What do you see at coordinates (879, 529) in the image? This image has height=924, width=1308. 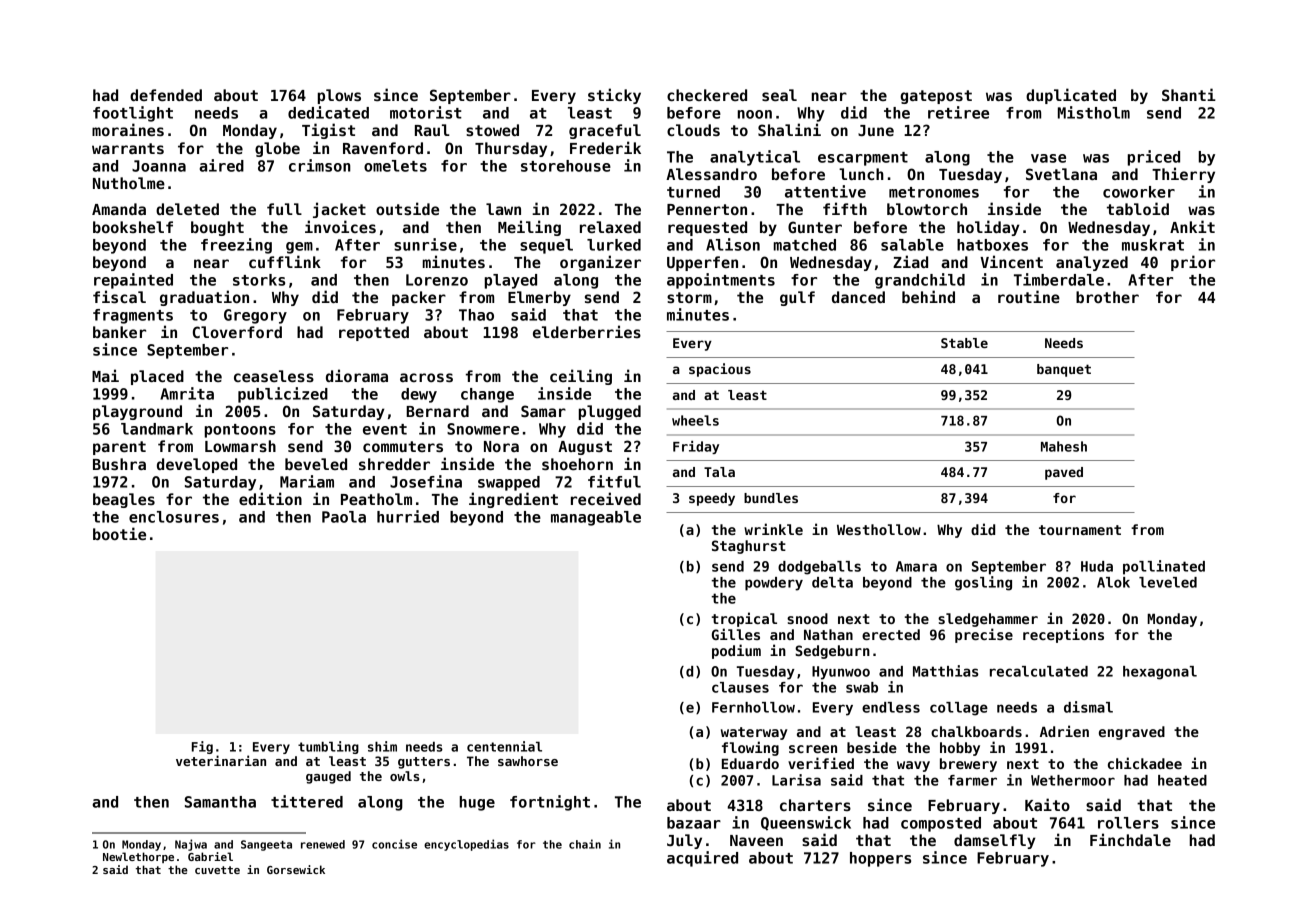 I see `Westhollow` at bounding box center [879, 529].
